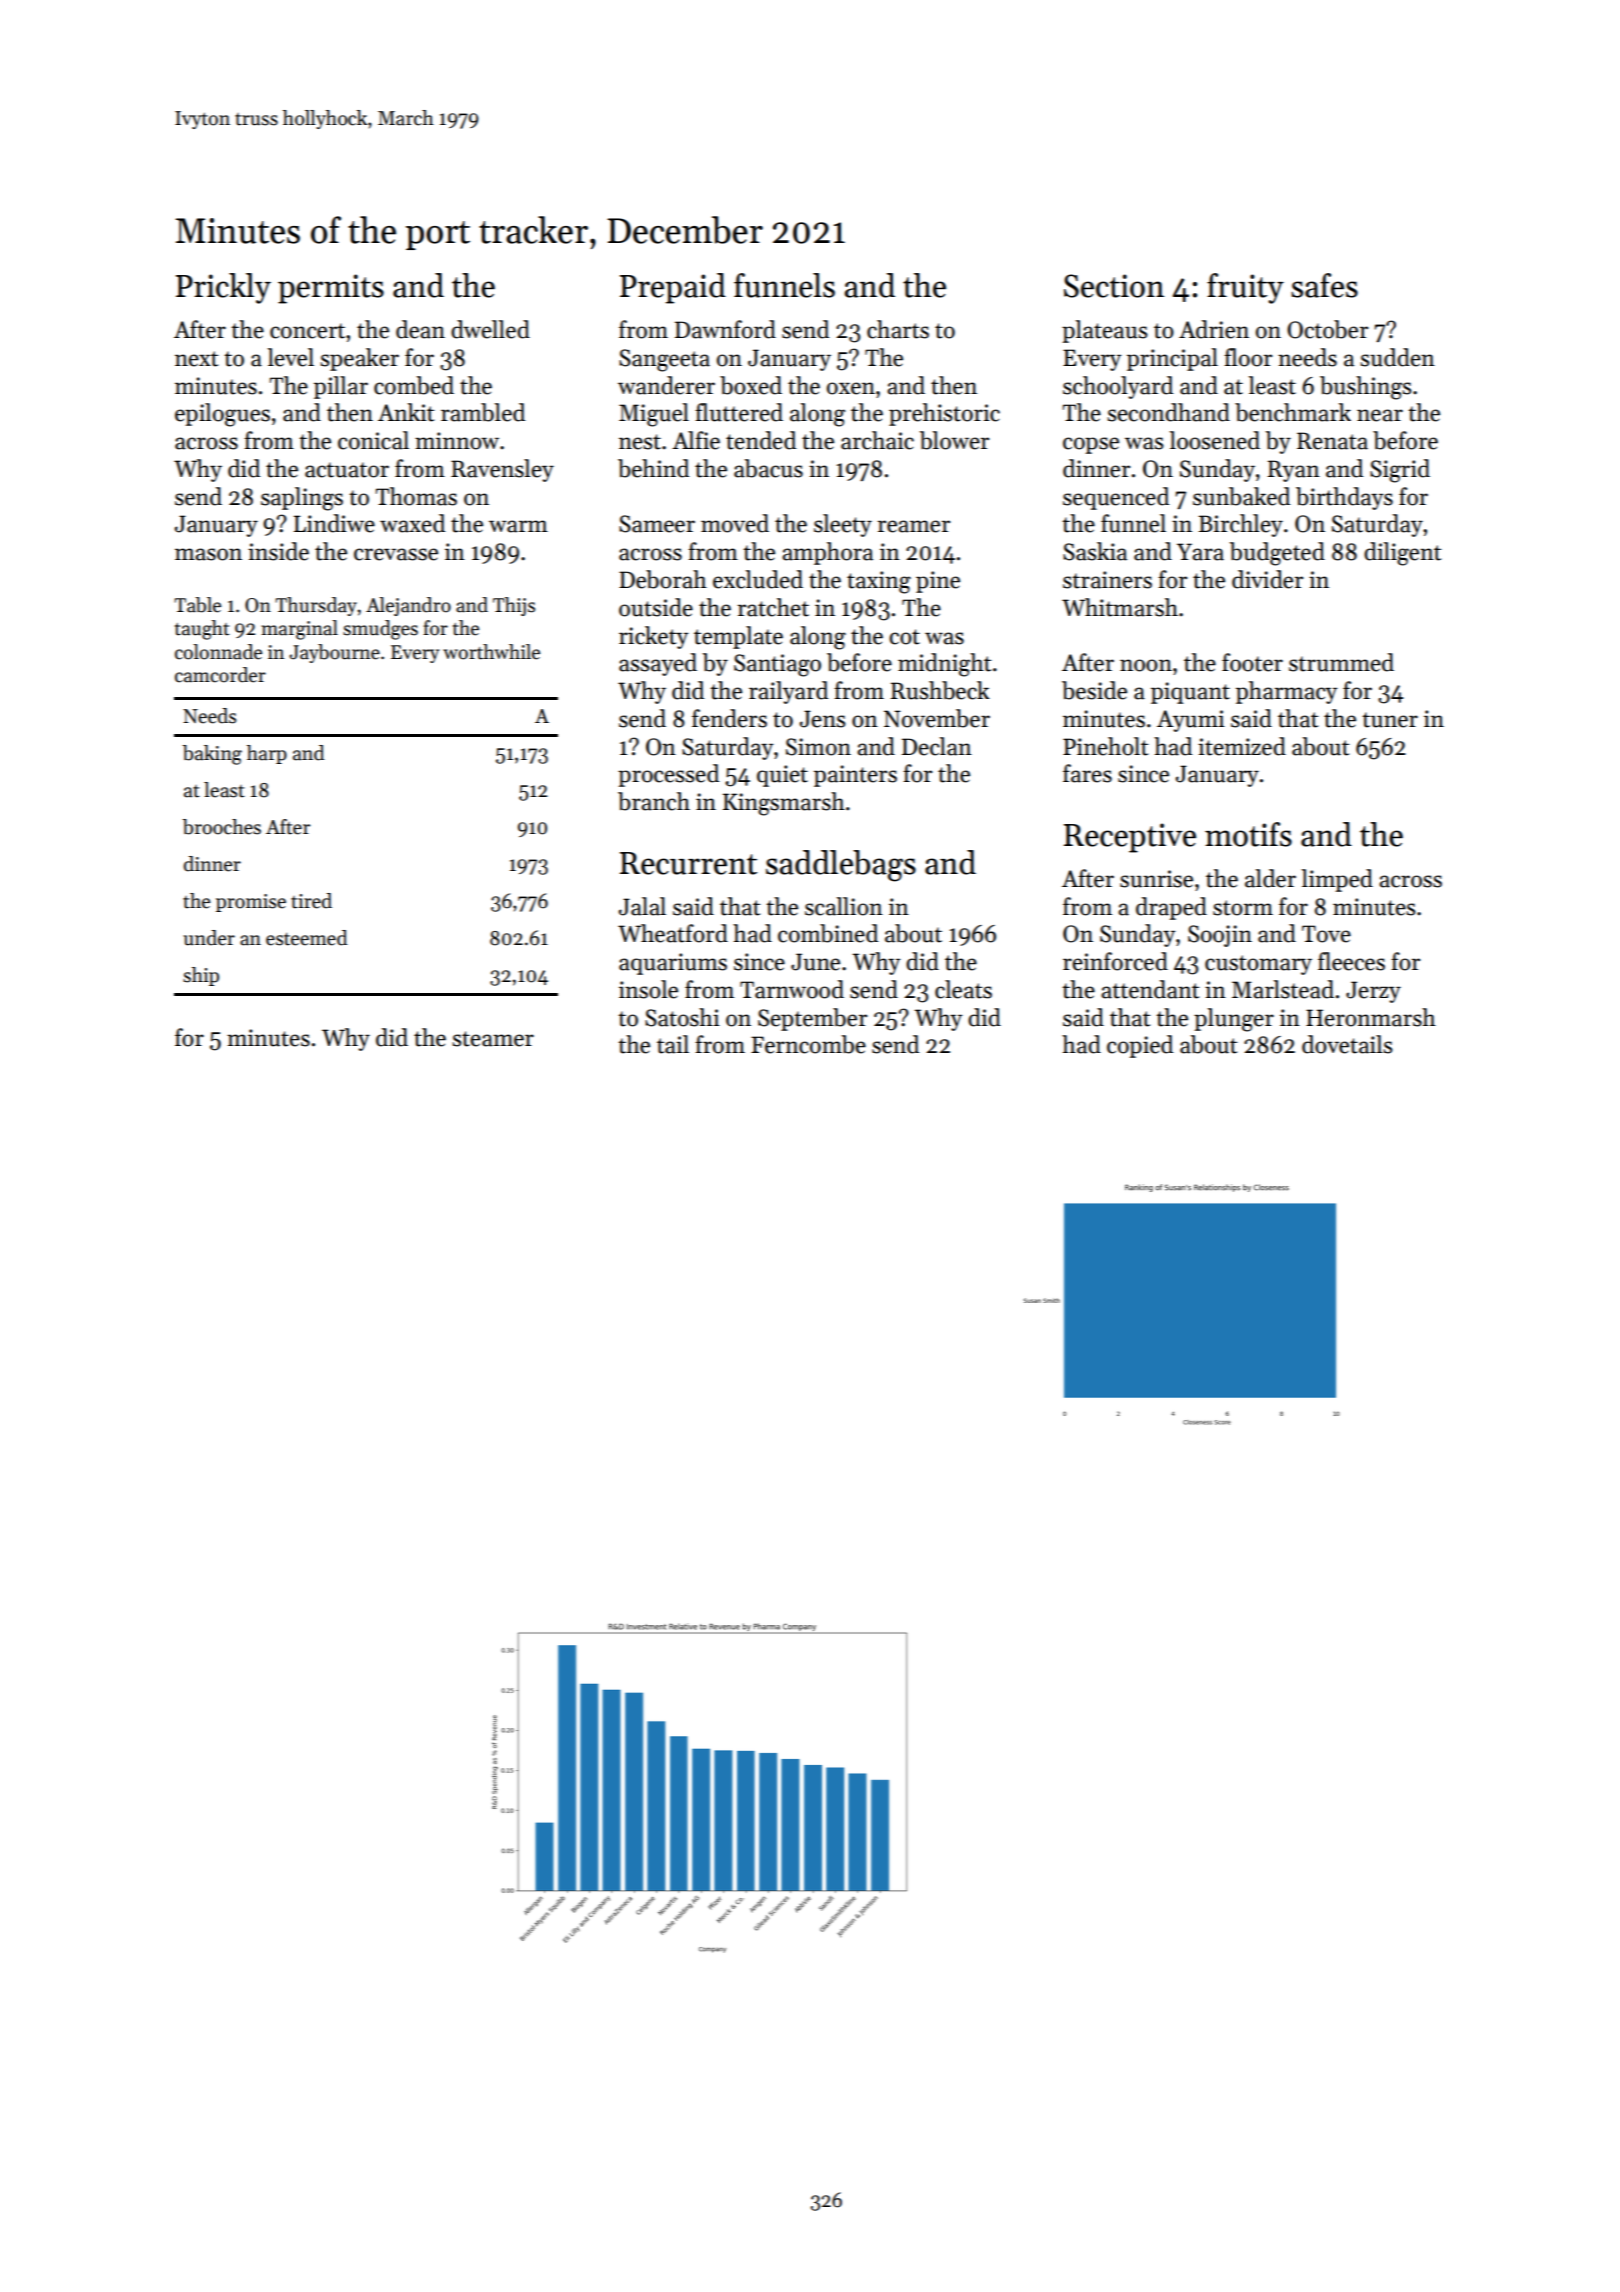  I want to click on Sigrid, so click(1400, 471).
